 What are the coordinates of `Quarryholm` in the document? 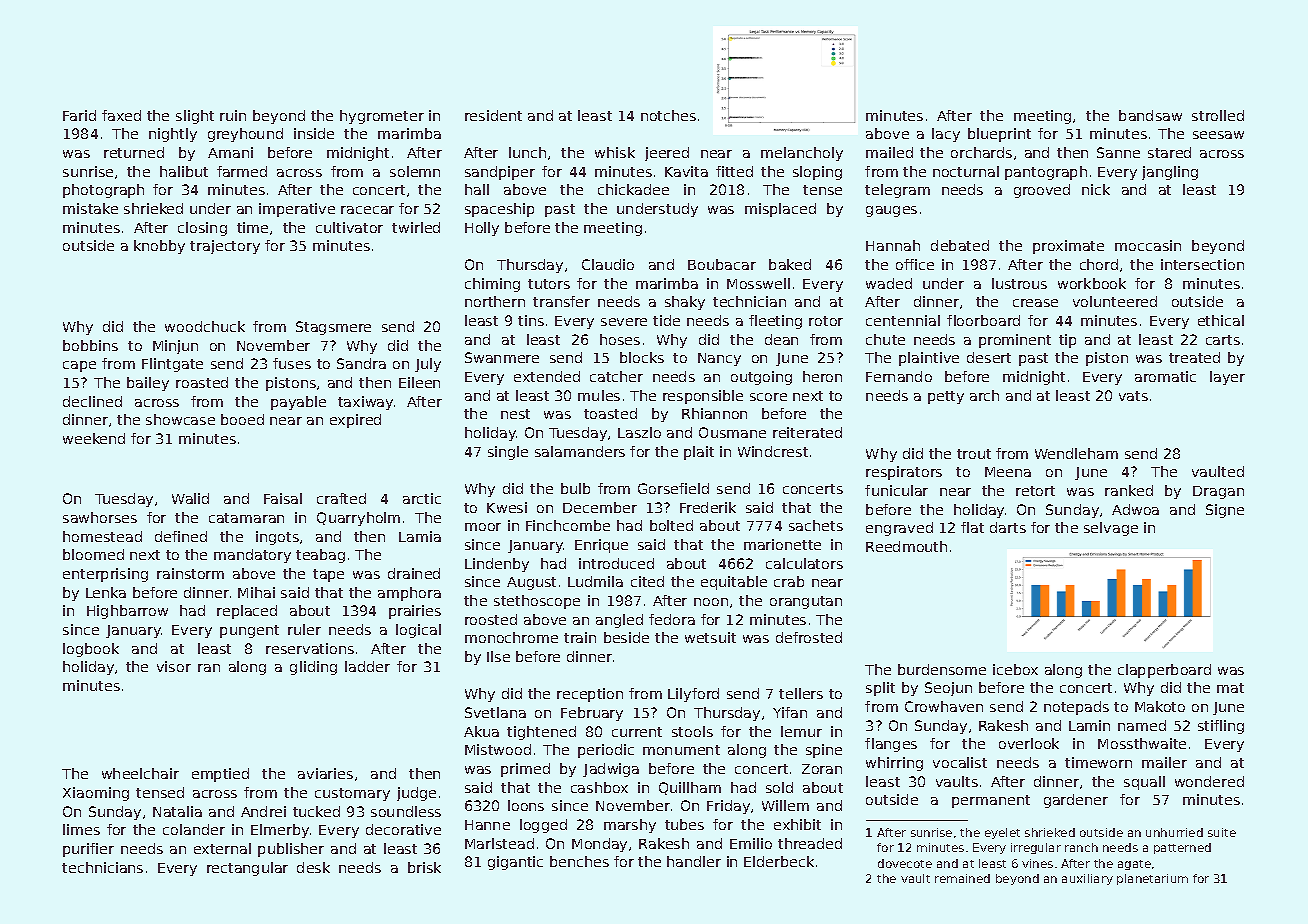 It's located at (358, 519).
